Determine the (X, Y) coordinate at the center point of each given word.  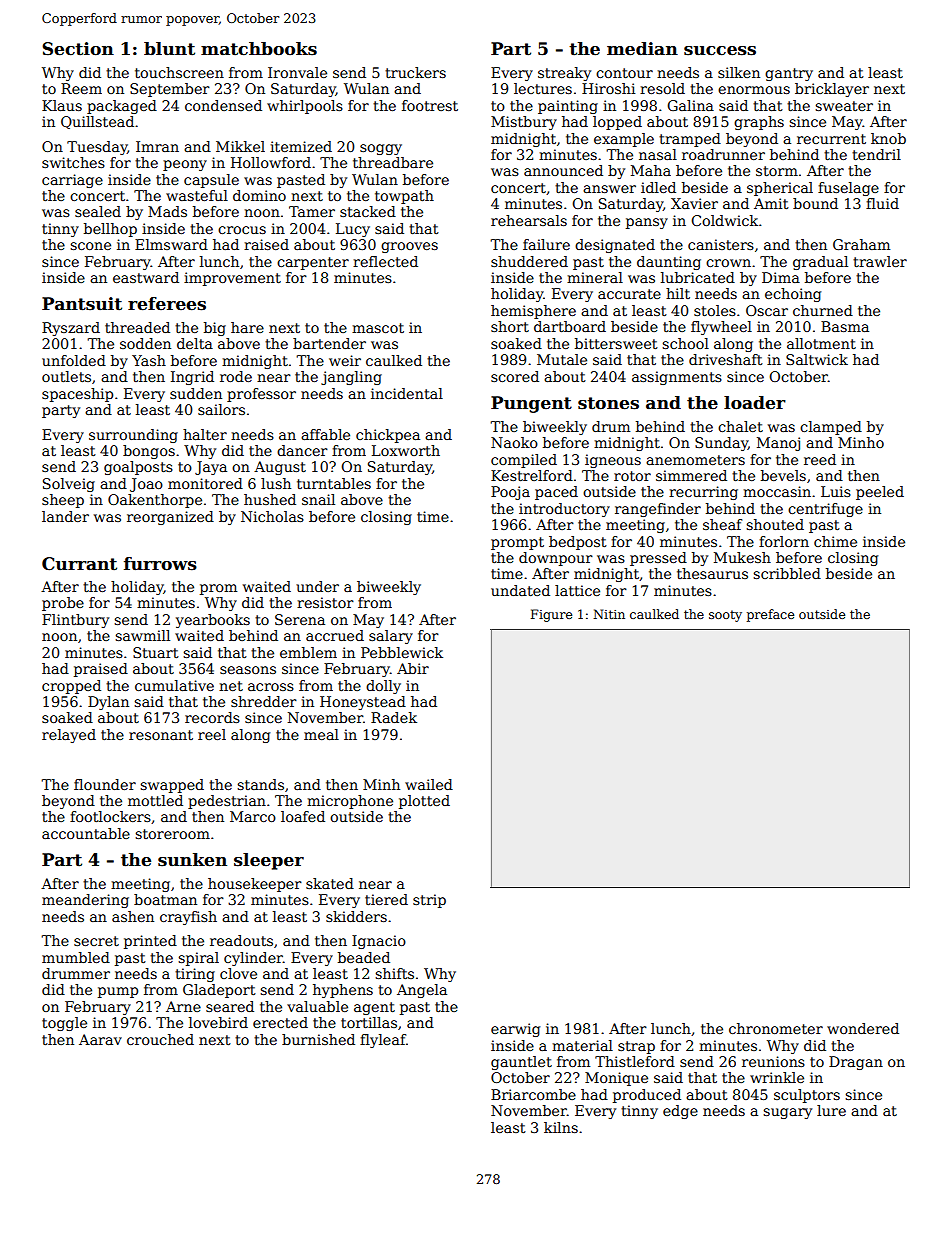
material (582, 1045)
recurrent (831, 139)
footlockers (110, 816)
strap (636, 1047)
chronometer (776, 1028)
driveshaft (726, 359)
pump (118, 992)
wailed (429, 784)
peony (185, 165)
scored (515, 376)
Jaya (211, 468)
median (642, 49)
